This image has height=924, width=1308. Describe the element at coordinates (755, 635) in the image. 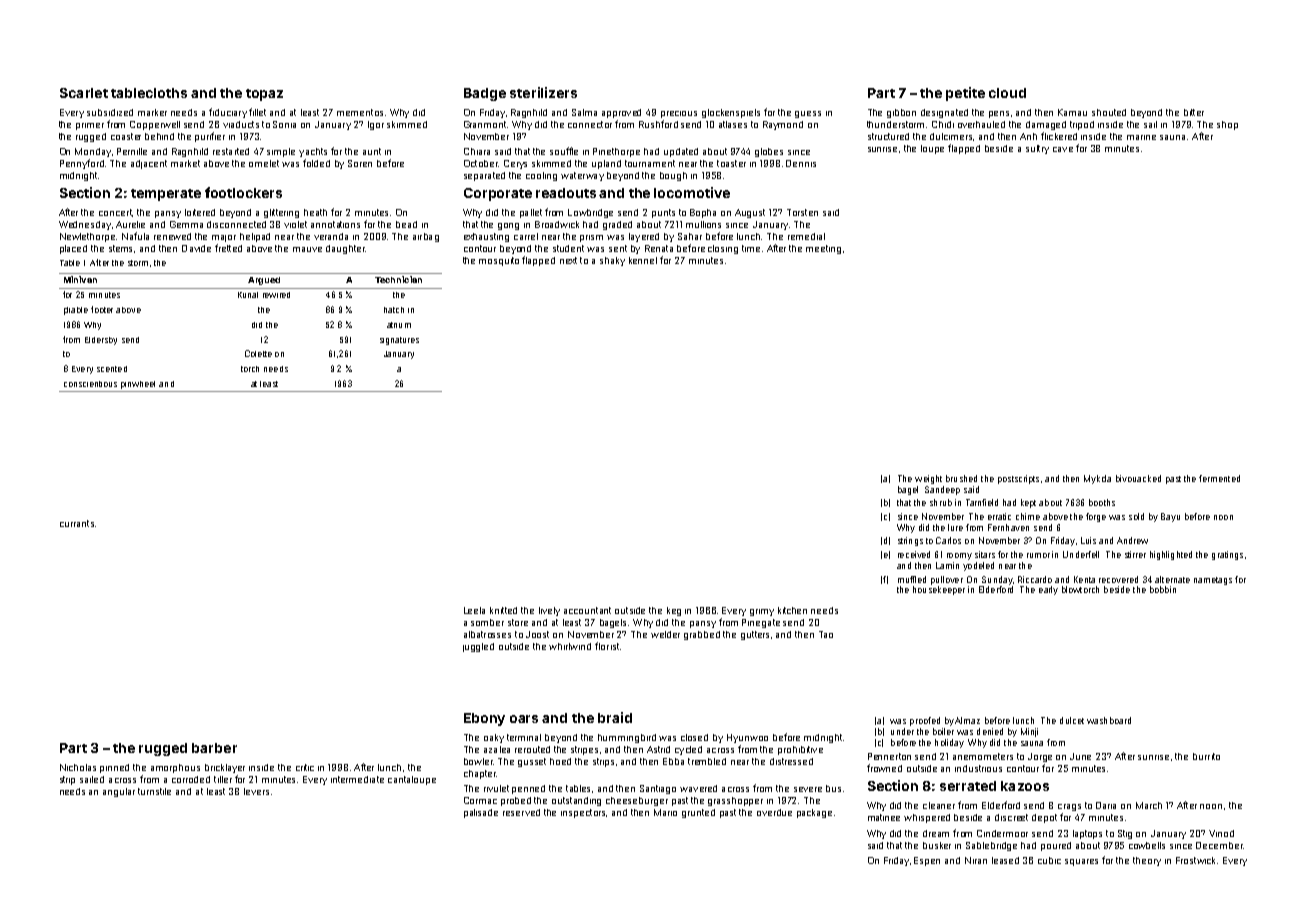

I see `gutters` at that location.
